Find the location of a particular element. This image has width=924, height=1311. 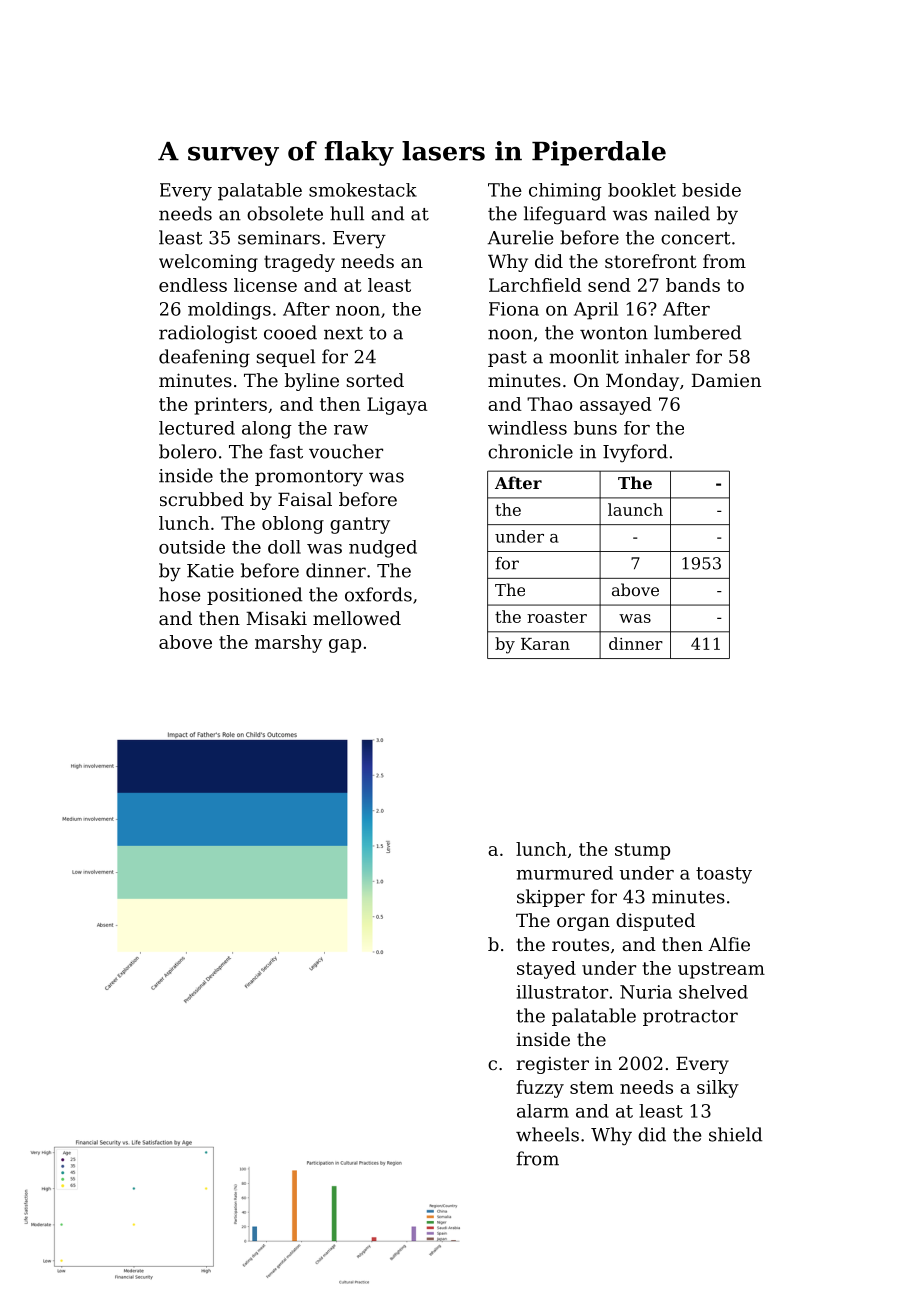

wheels is located at coordinates (547, 1134).
